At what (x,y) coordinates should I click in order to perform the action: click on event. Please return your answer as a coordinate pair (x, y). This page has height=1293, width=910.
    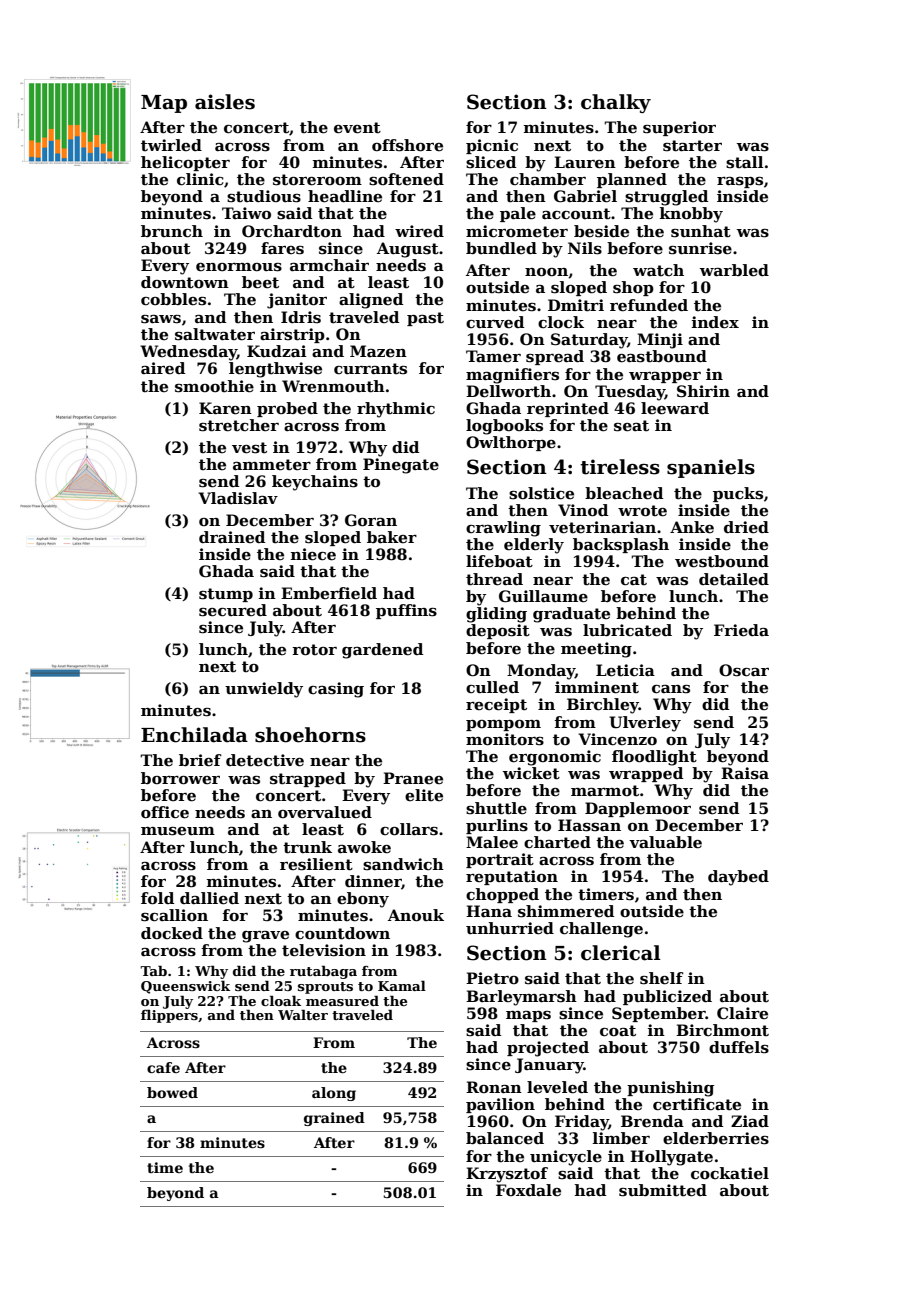
    Looking at the image, I should click on (357, 128).
